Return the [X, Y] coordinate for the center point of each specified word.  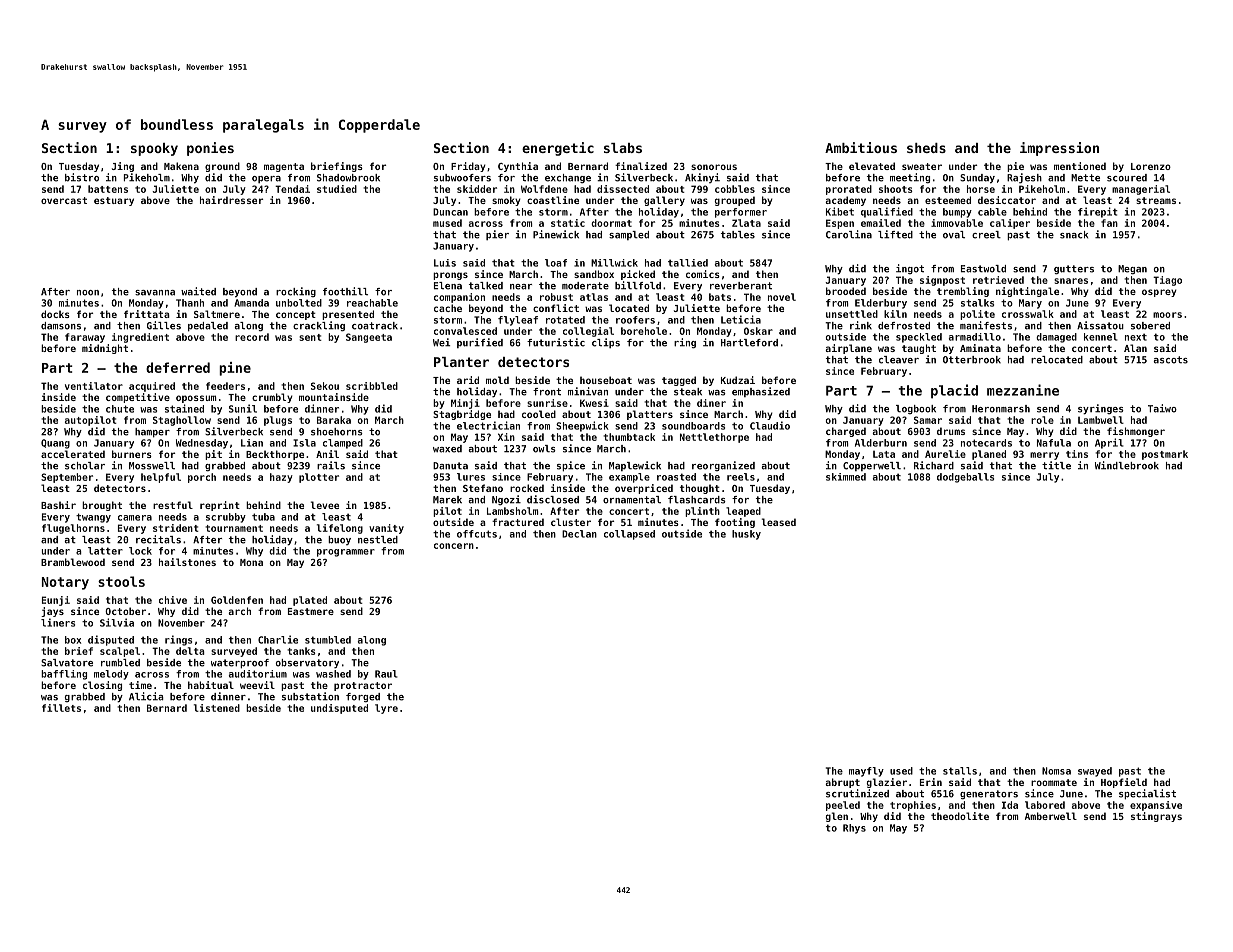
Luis [445, 263]
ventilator [94, 386]
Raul [386, 674]
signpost [942, 281]
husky [746, 535]
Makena [181, 166]
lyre [386, 709]
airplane [848, 349]
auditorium [258, 674]
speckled [919, 338]
